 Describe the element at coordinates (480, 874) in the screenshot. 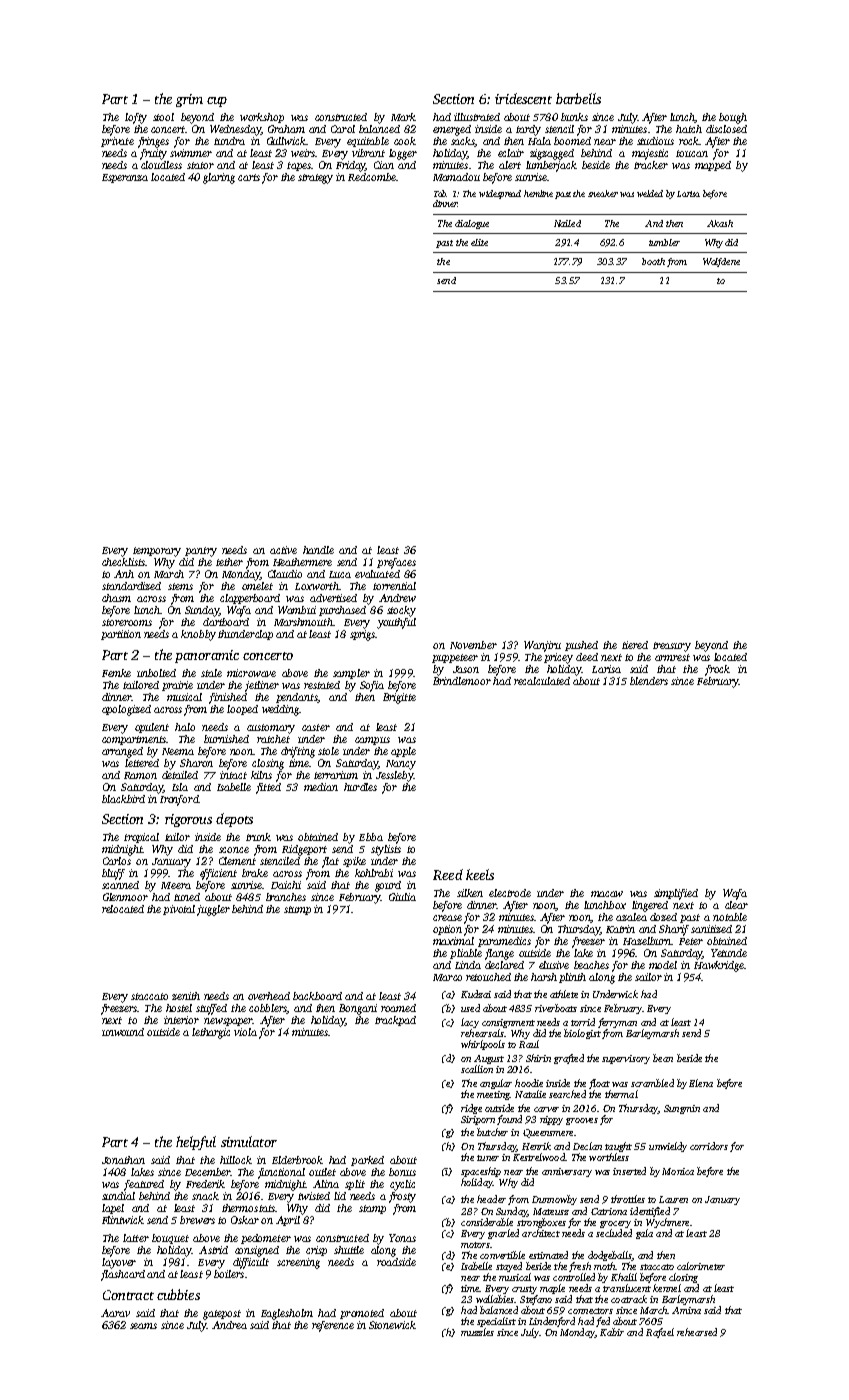

I see `keels` at that location.
